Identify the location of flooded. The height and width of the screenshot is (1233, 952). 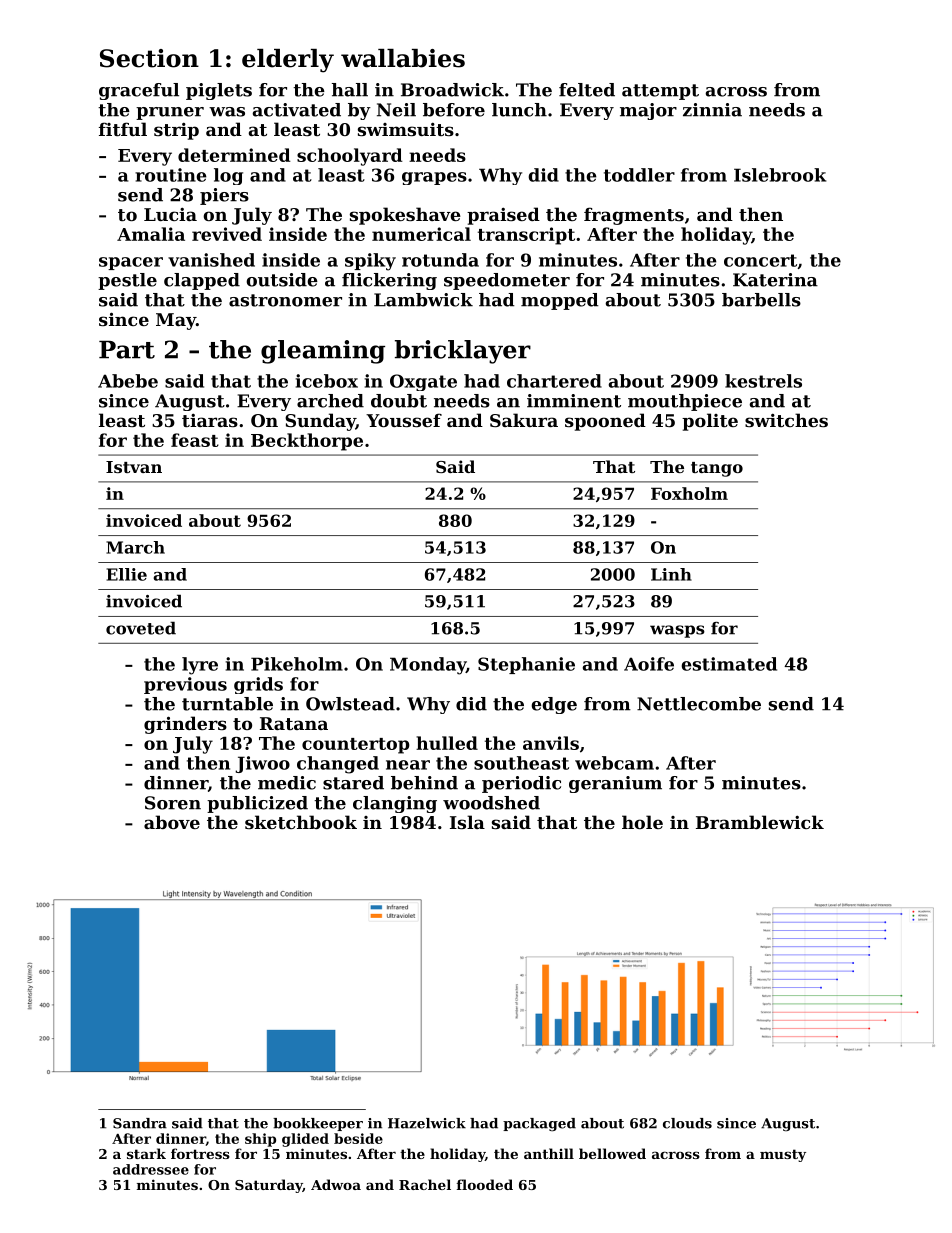
(485, 1184).
